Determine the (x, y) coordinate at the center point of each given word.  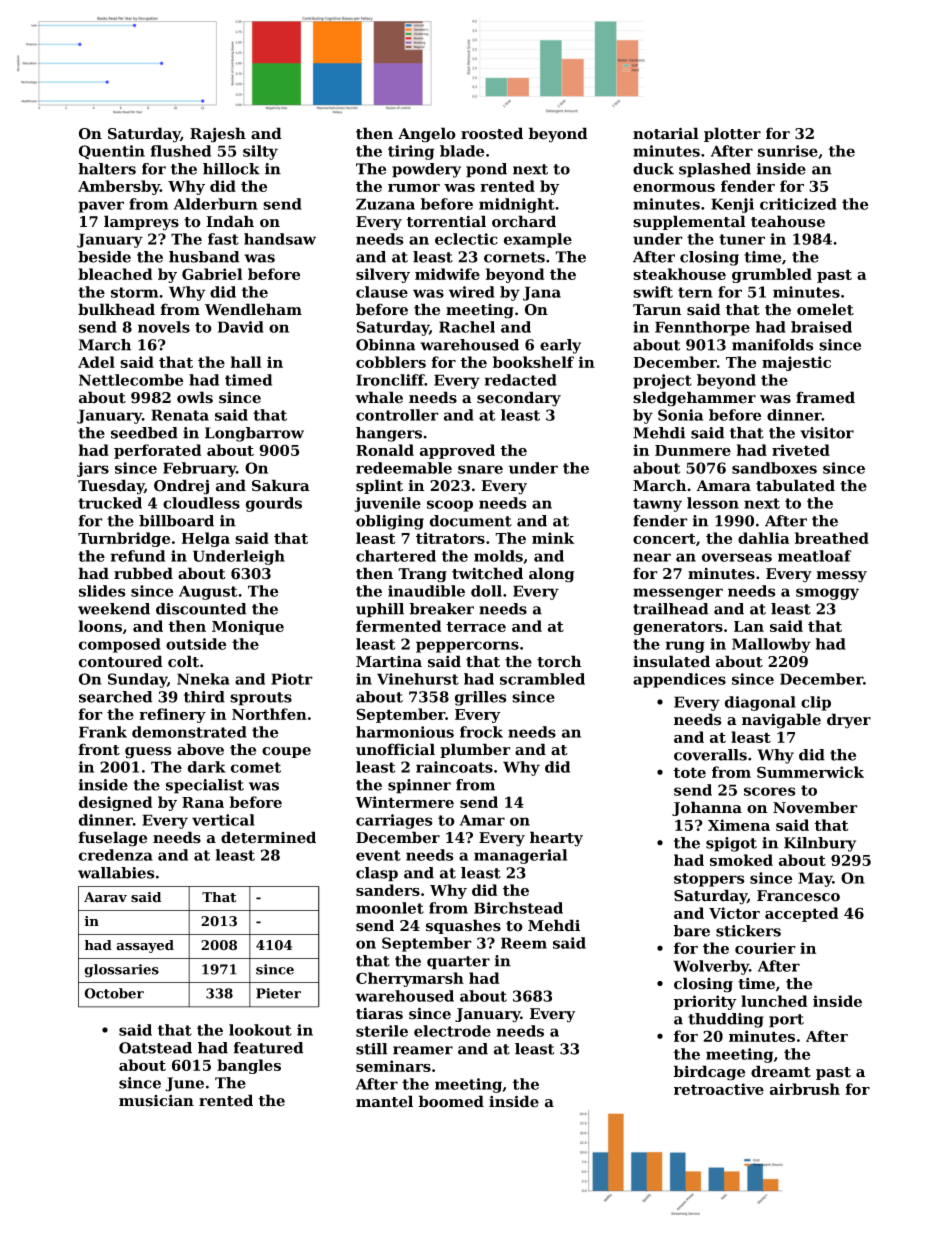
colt (183, 661)
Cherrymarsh (410, 979)
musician (156, 1101)
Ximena (739, 825)
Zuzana (385, 204)
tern (695, 292)
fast (223, 239)
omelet (825, 309)
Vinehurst (418, 679)
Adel (96, 362)
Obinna (385, 345)
